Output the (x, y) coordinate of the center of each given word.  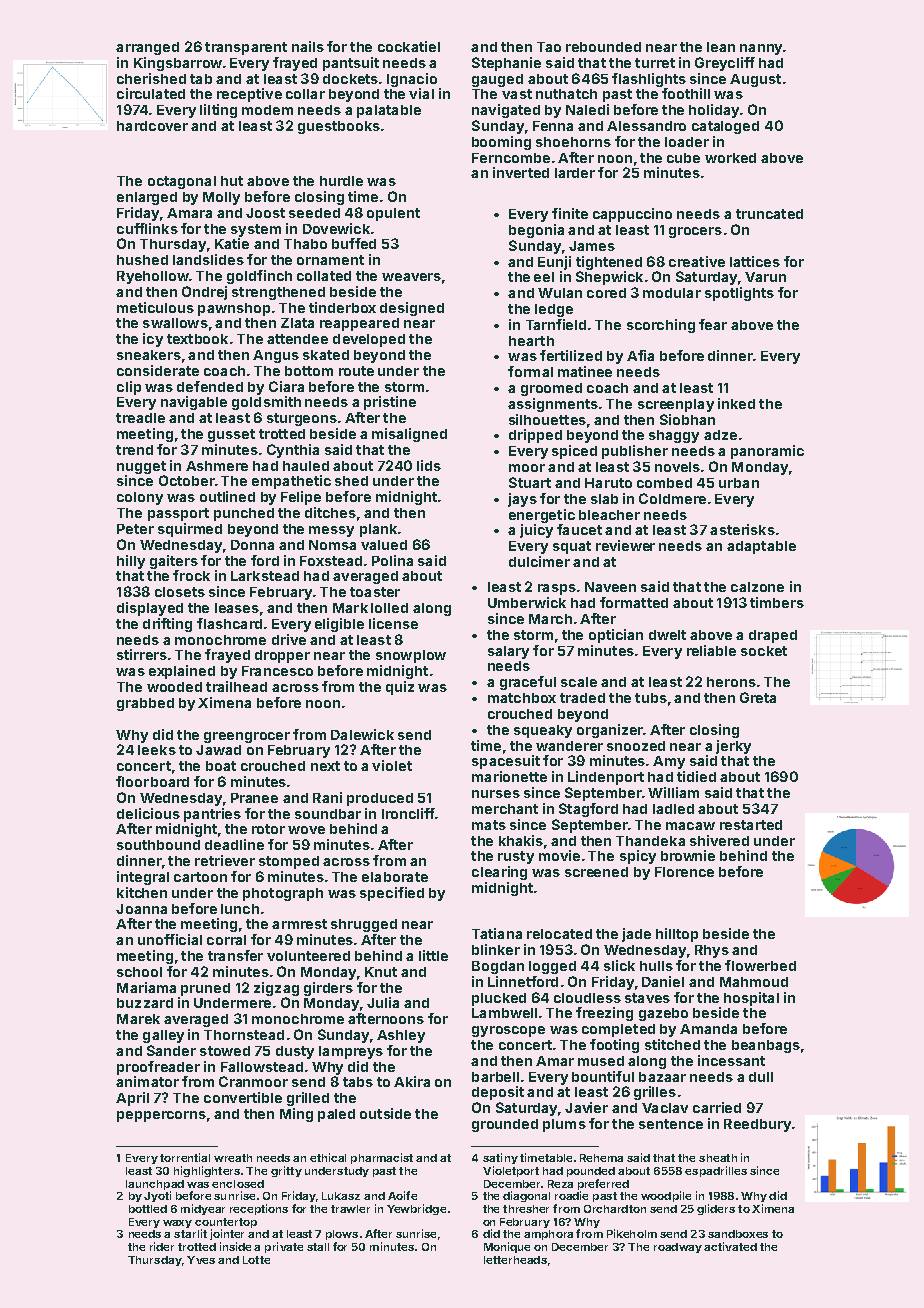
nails (308, 46)
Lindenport (606, 778)
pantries (212, 815)
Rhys (712, 951)
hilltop (677, 935)
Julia (383, 1002)
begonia (536, 231)
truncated (769, 214)
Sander (171, 1050)
